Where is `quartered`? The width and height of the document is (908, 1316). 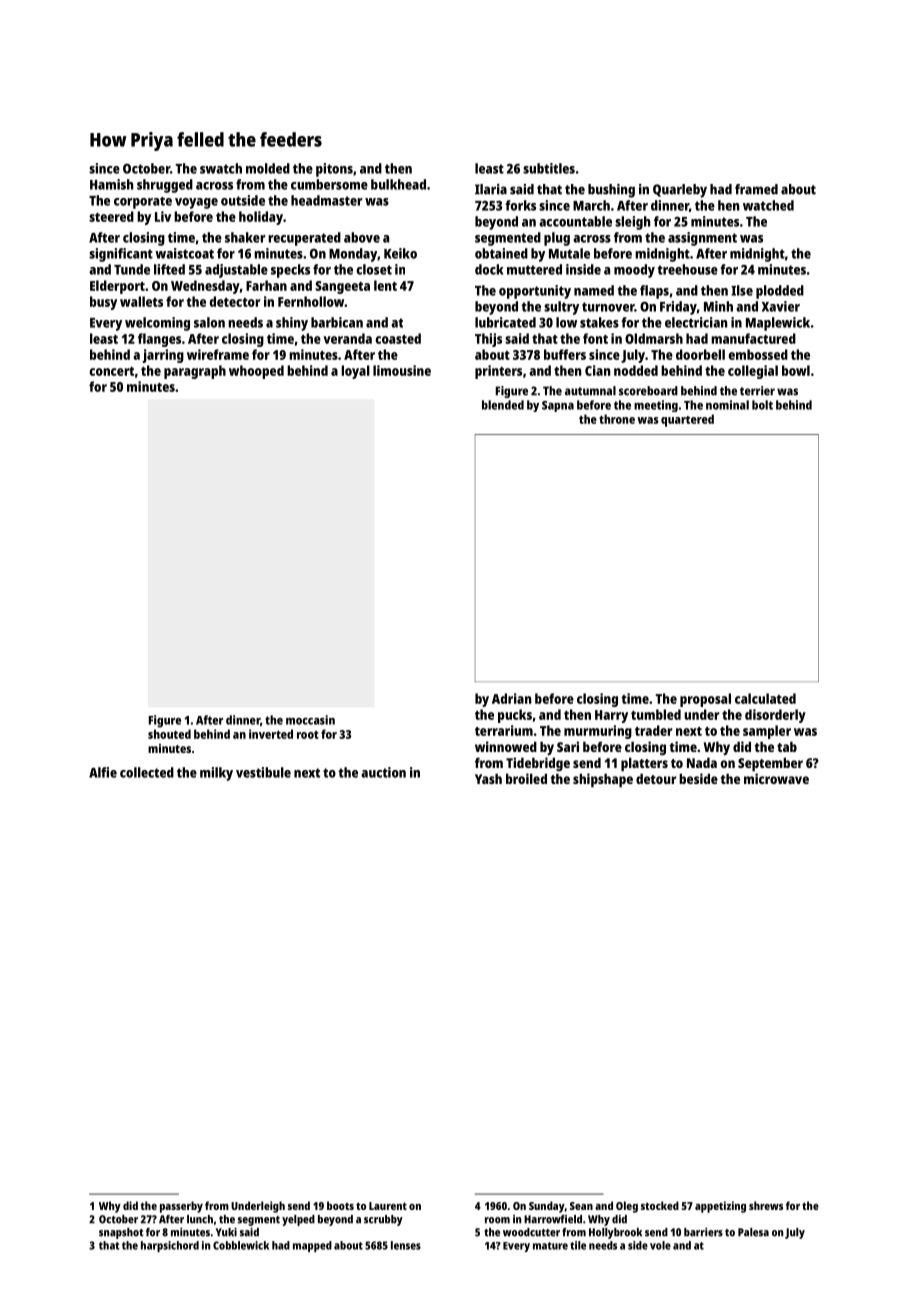
quartered is located at coordinates (687, 420).
